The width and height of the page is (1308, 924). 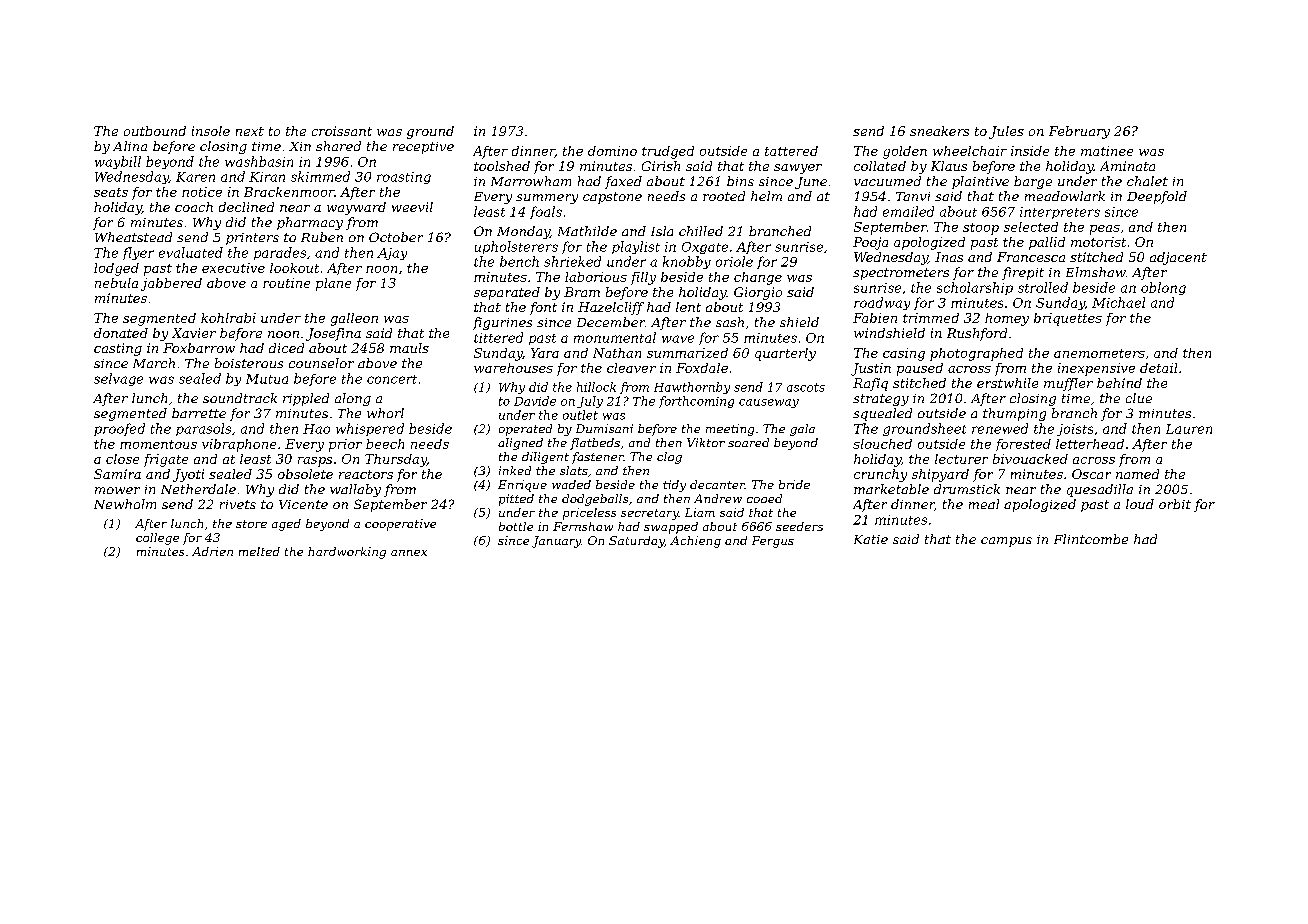 What do you see at coordinates (267, 379) in the page?
I see `Mutua` at bounding box center [267, 379].
